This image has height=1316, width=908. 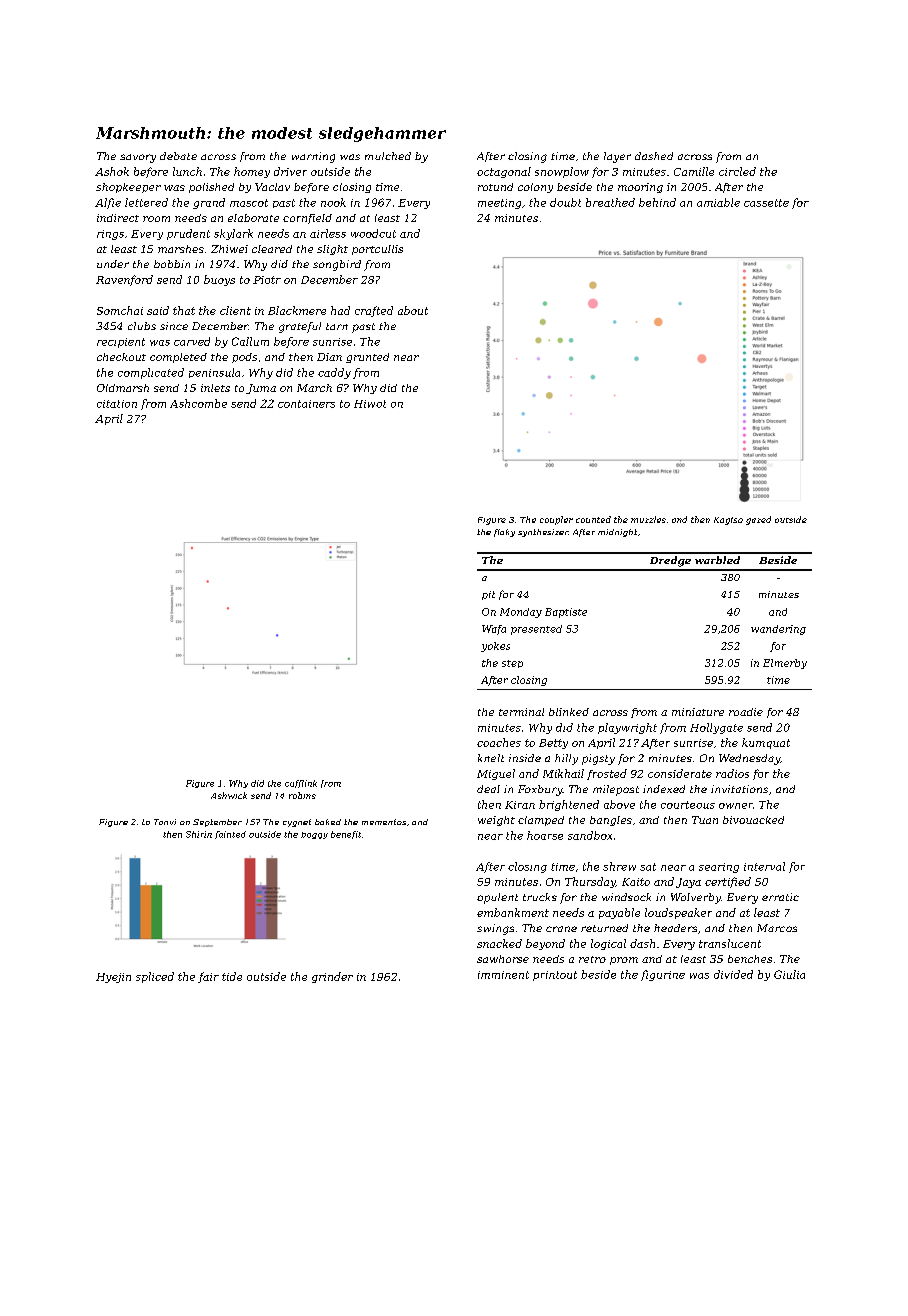 I want to click on knelt, so click(x=491, y=758).
